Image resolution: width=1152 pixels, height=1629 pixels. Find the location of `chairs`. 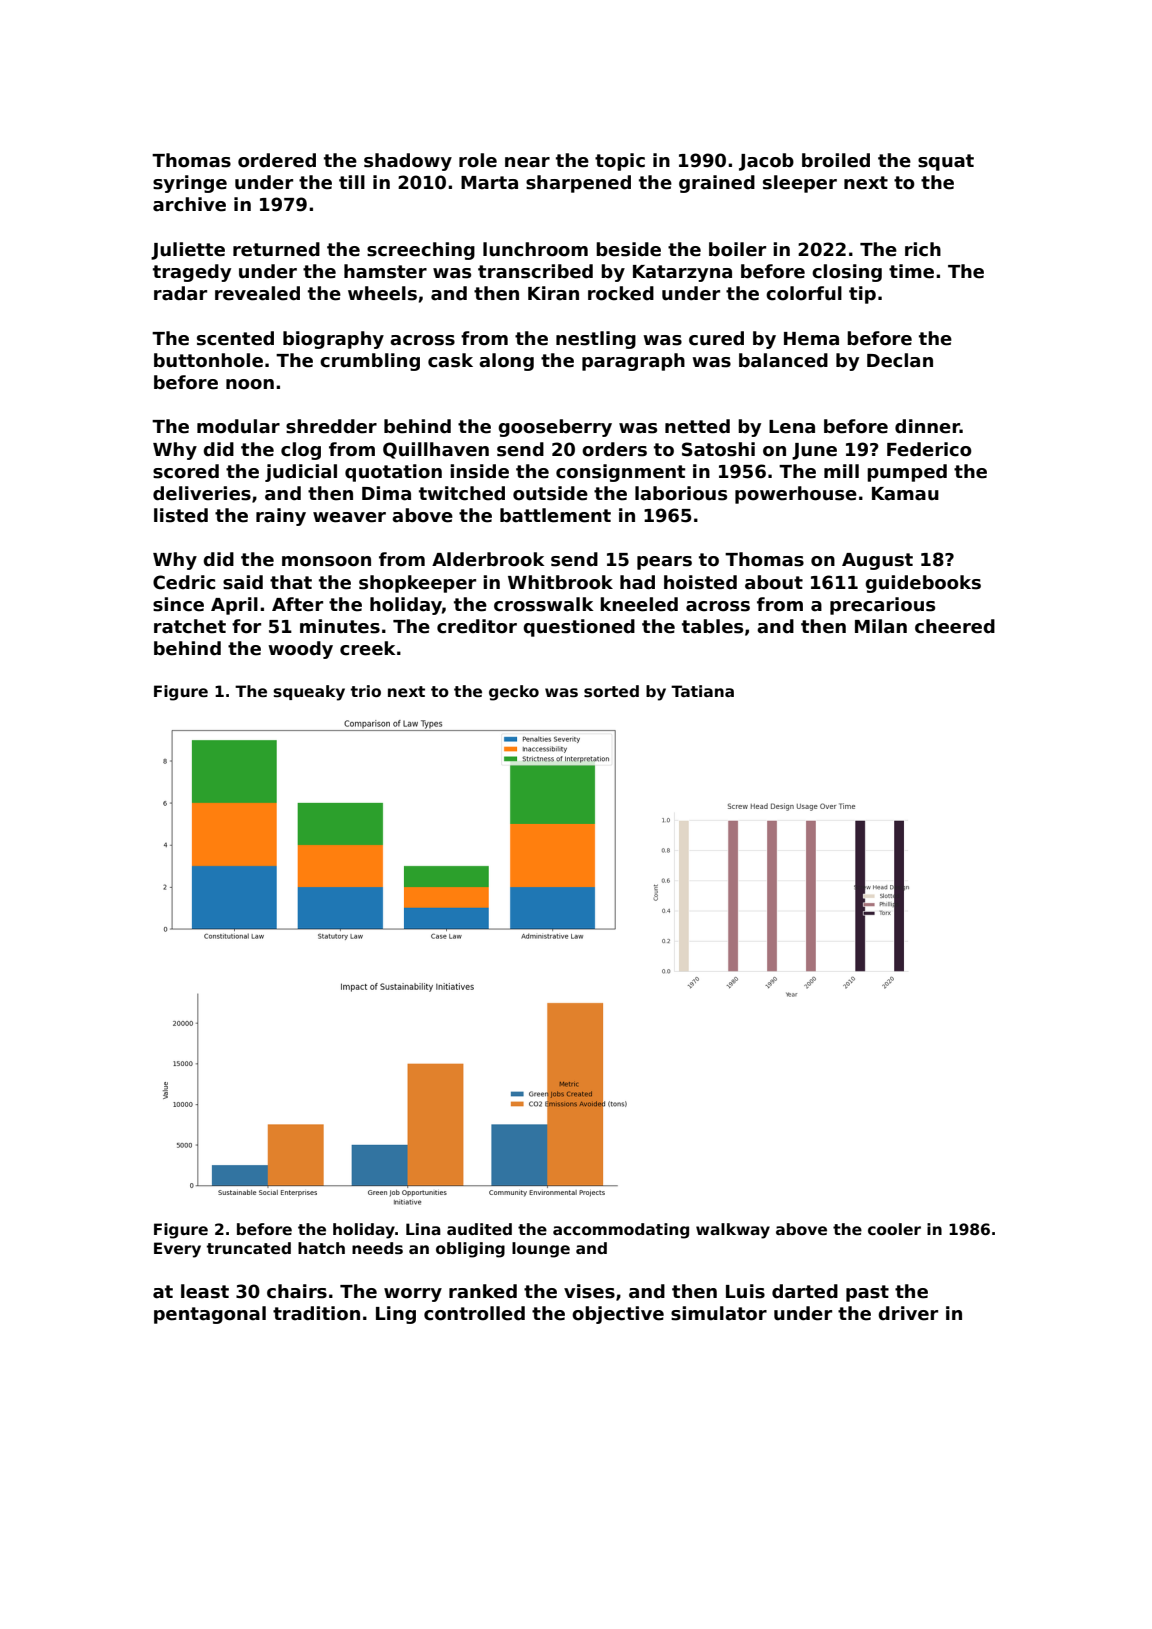

chairs is located at coordinates (297, 1291).
